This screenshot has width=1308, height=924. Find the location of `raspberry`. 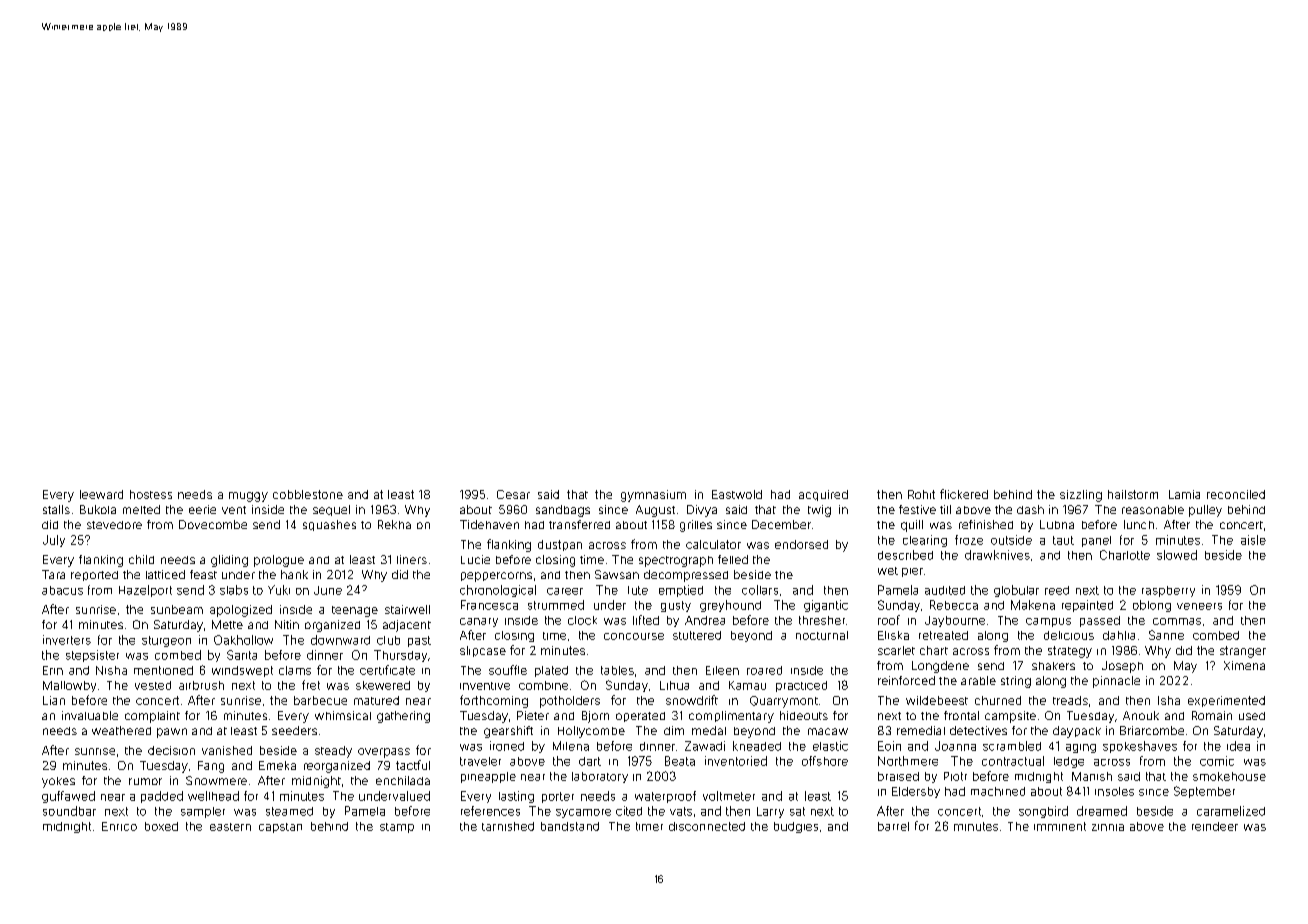

raspberry is located at coordinates (1168, 591).
